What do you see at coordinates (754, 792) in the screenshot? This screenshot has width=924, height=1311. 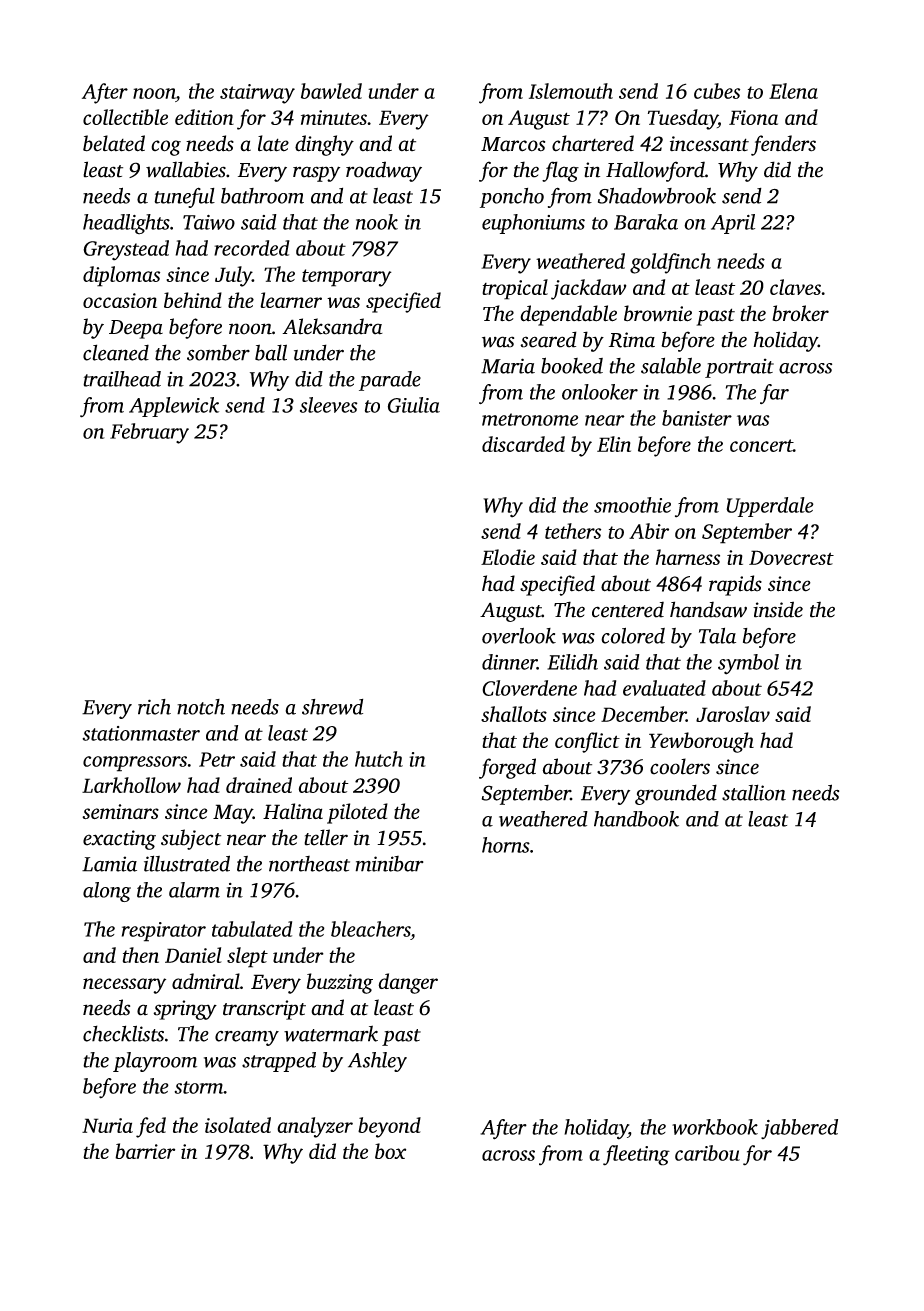 I see `stallion` at bounding box center [754, 792].
